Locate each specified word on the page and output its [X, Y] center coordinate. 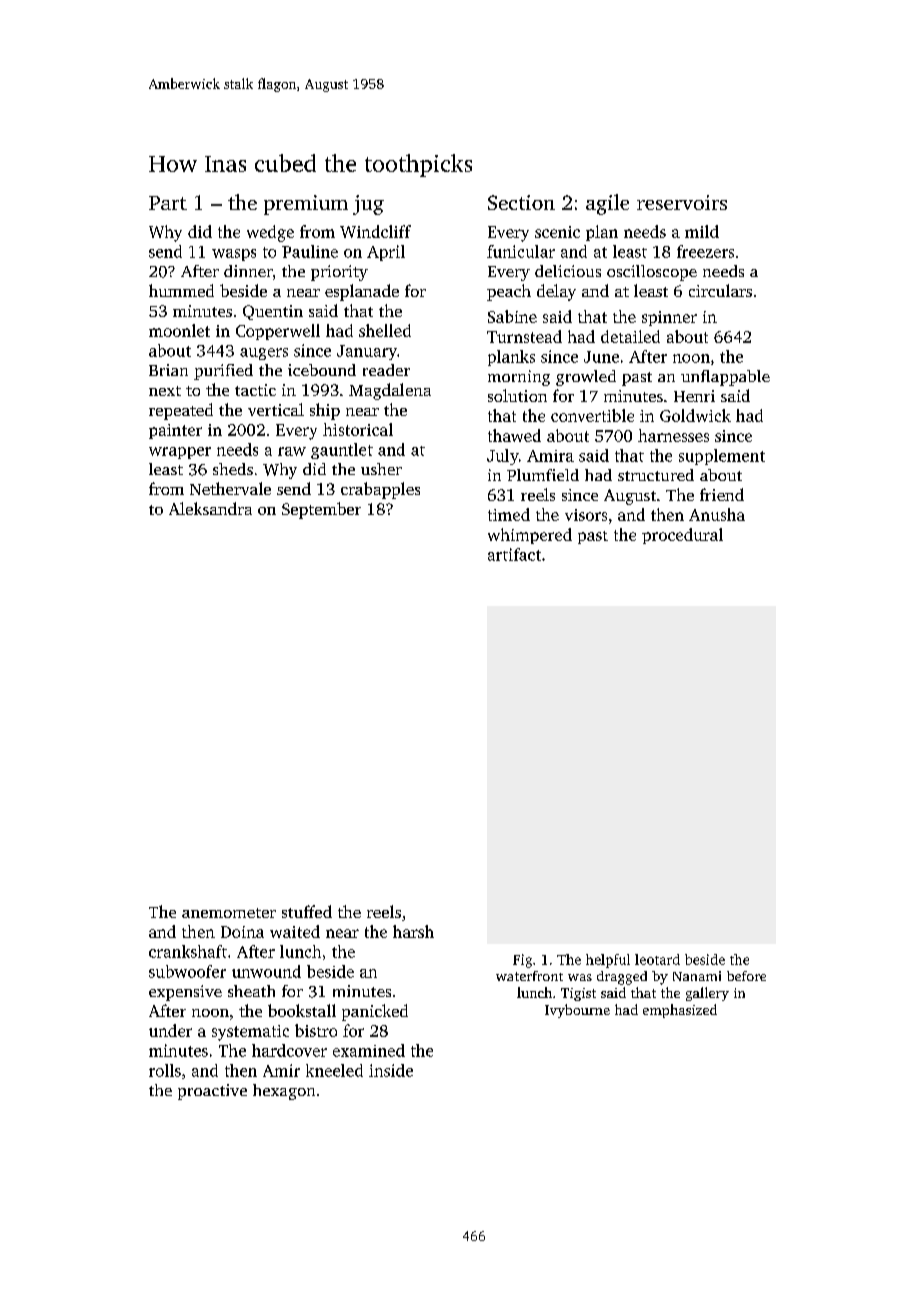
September [321, 510]
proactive [212, 1092]
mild [702, 231]
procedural [682, 536]
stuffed [307, 911]
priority [339, 273]
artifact [514, 554]
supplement [722, 457]
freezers [705, 251]
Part [168, 203]
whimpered [530, 536]
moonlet [179, 330]
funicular [521, 251]
